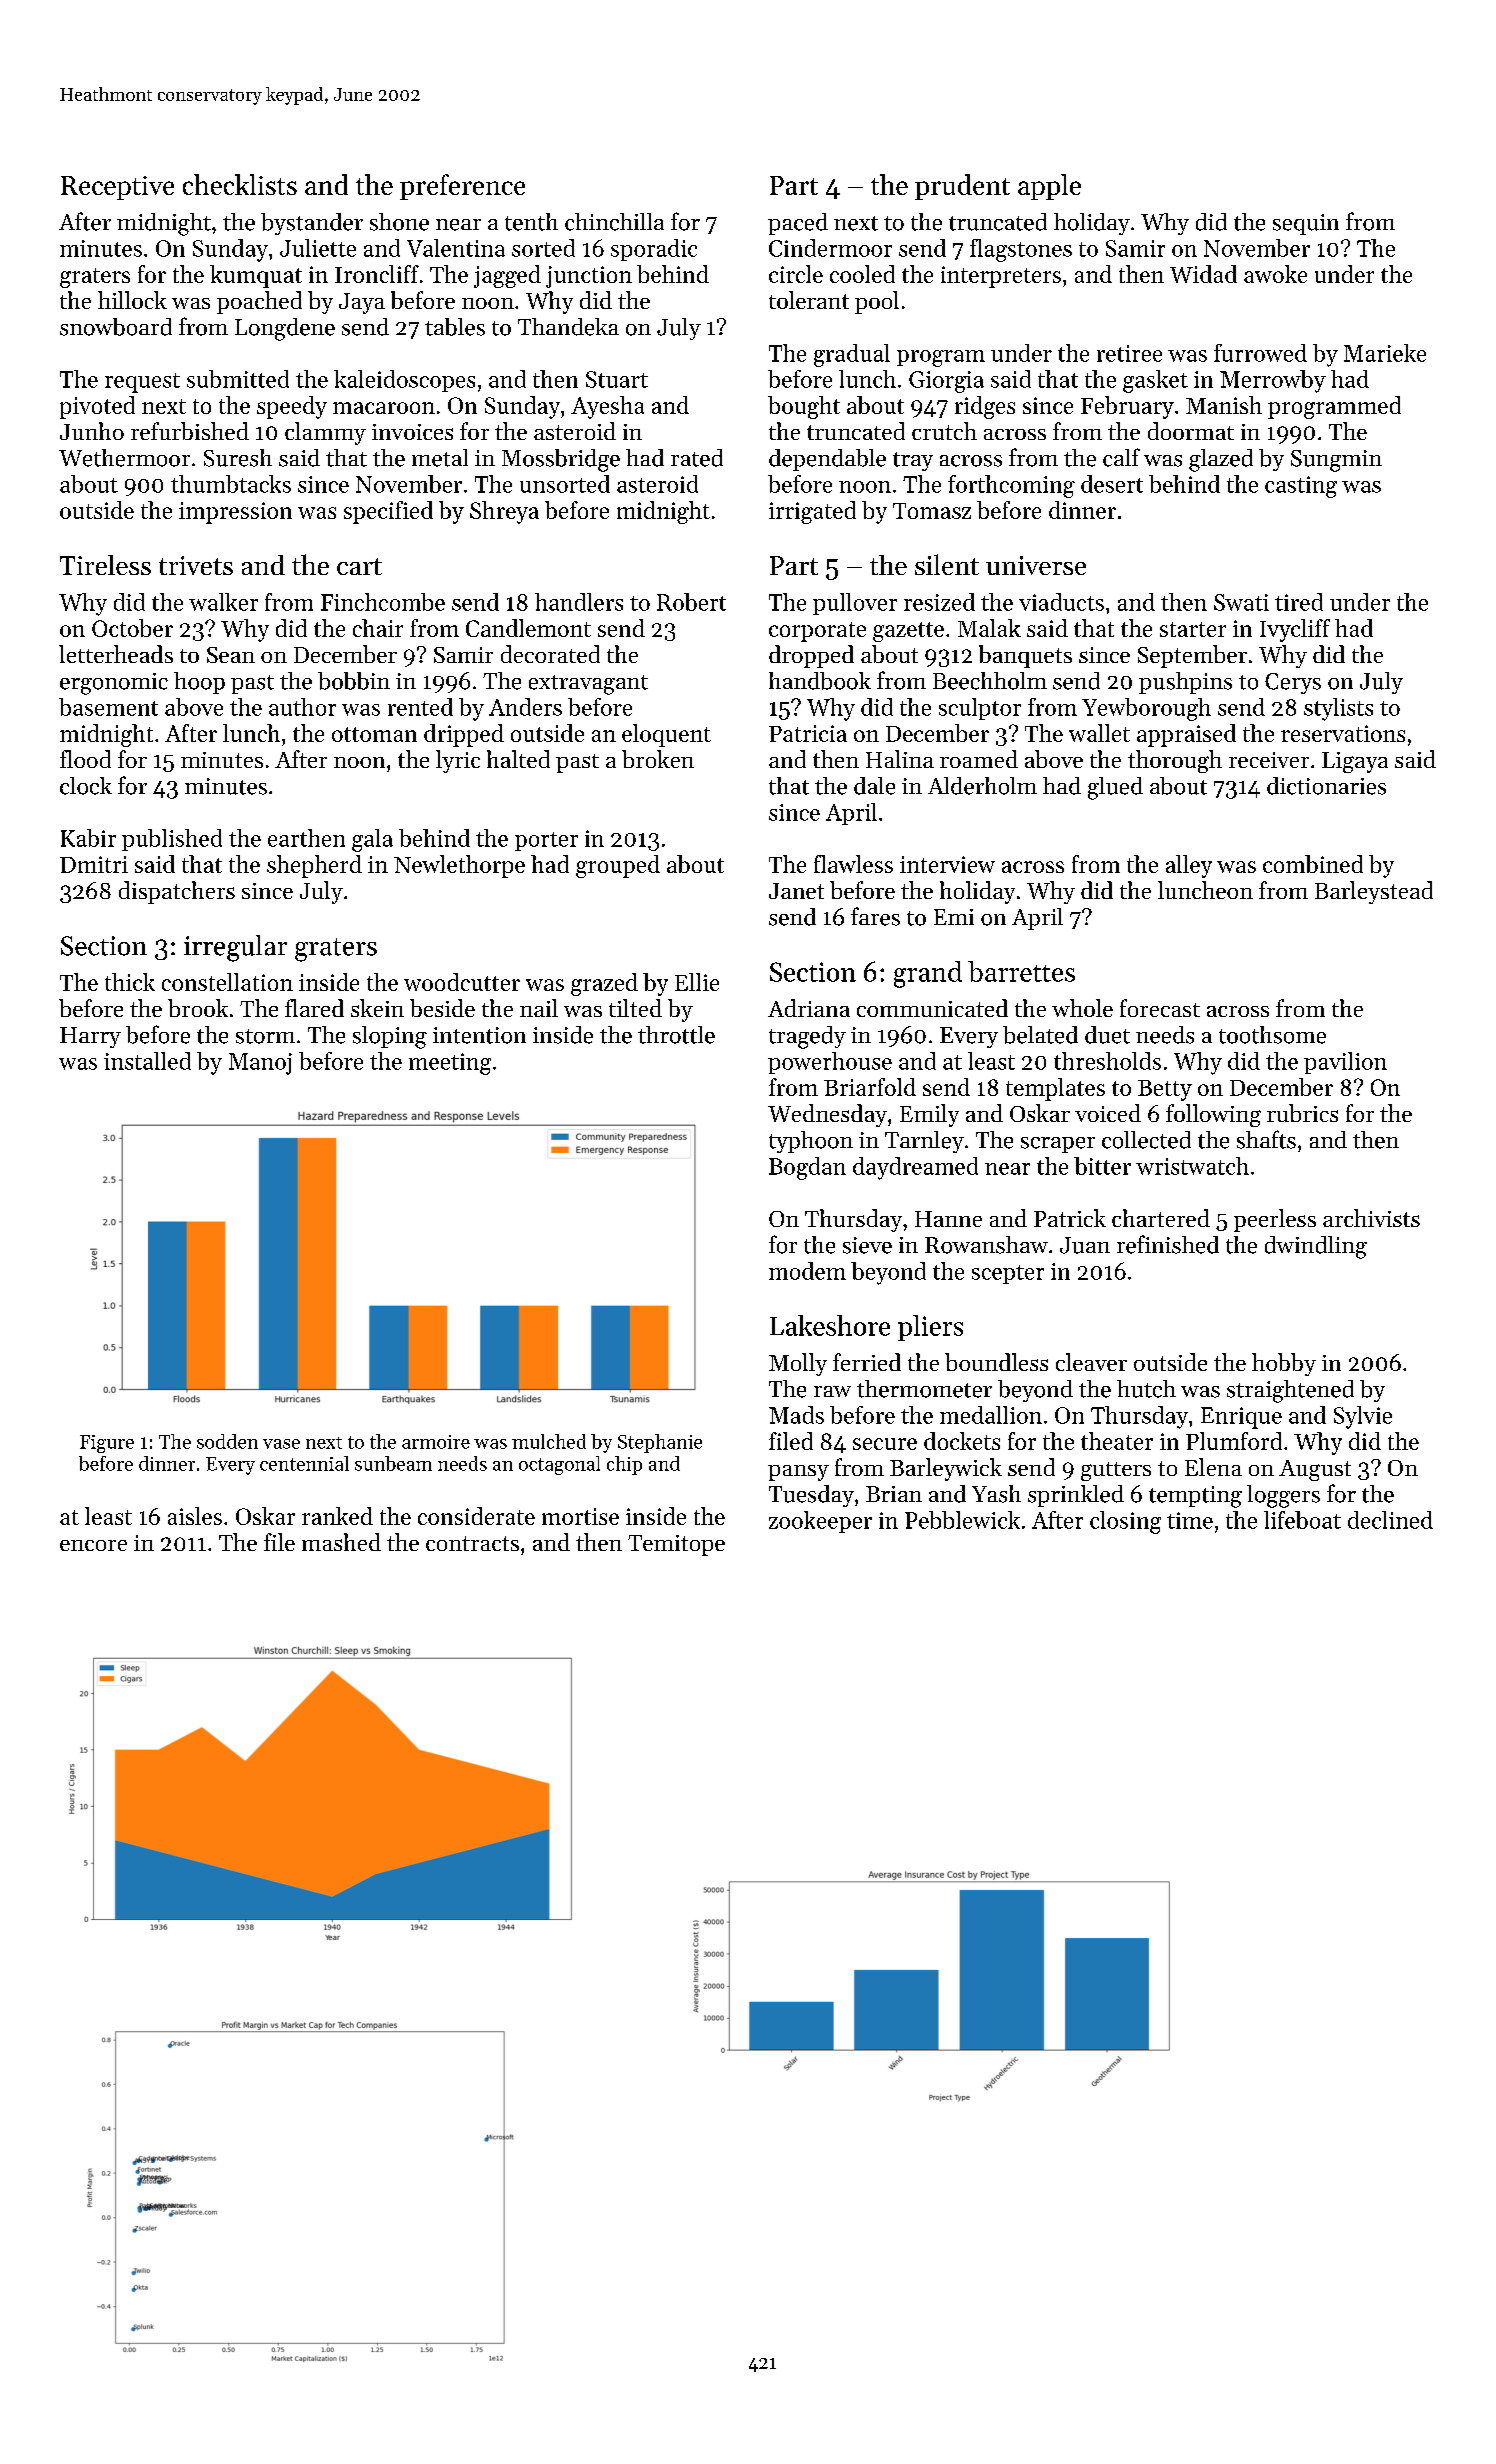 The width and height of the page is (1496, 2464). I want to click on starter, so click(1193, 629).
